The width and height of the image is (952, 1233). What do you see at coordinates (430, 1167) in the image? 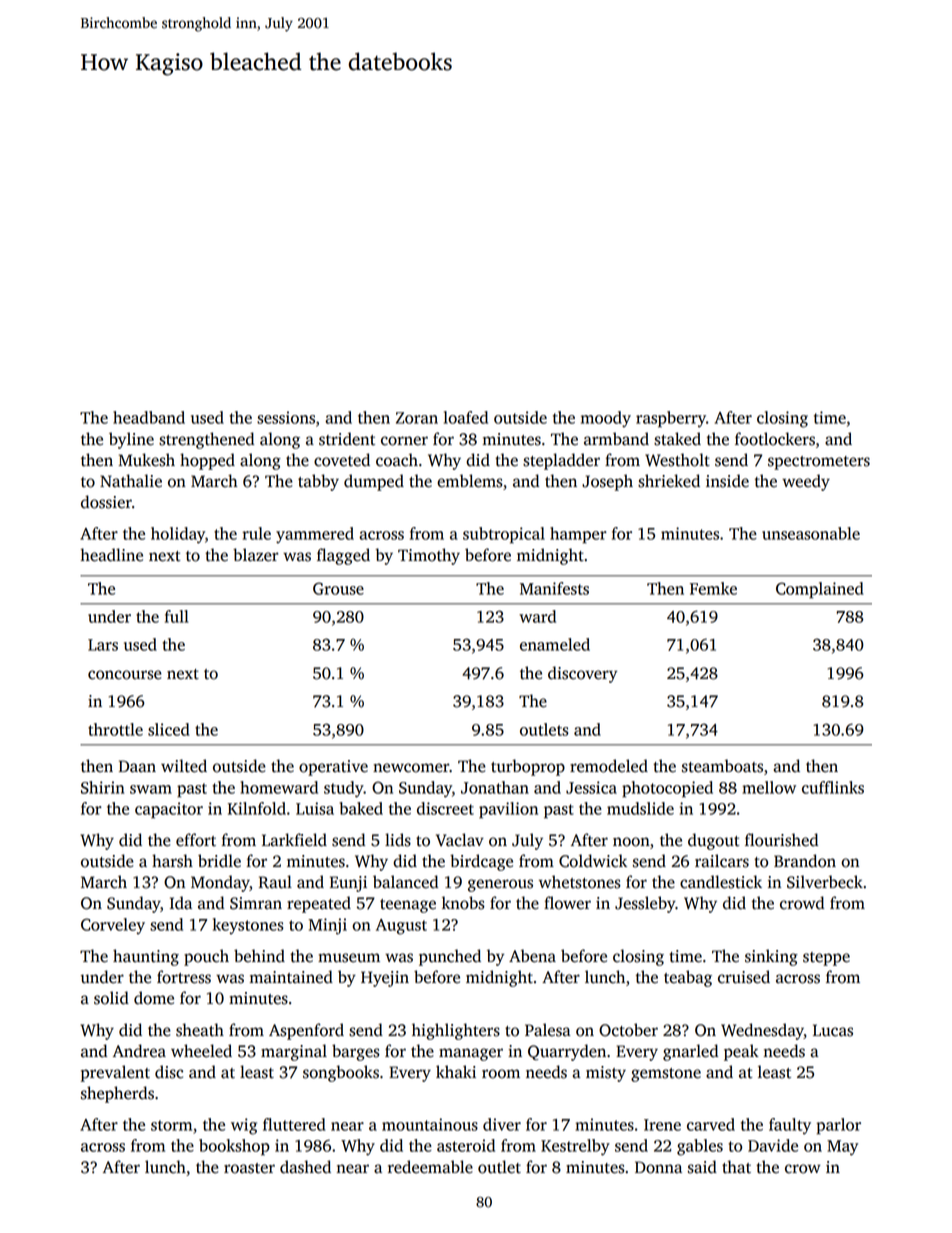
I see `redeemable` at bounding box center [430, 1167].
